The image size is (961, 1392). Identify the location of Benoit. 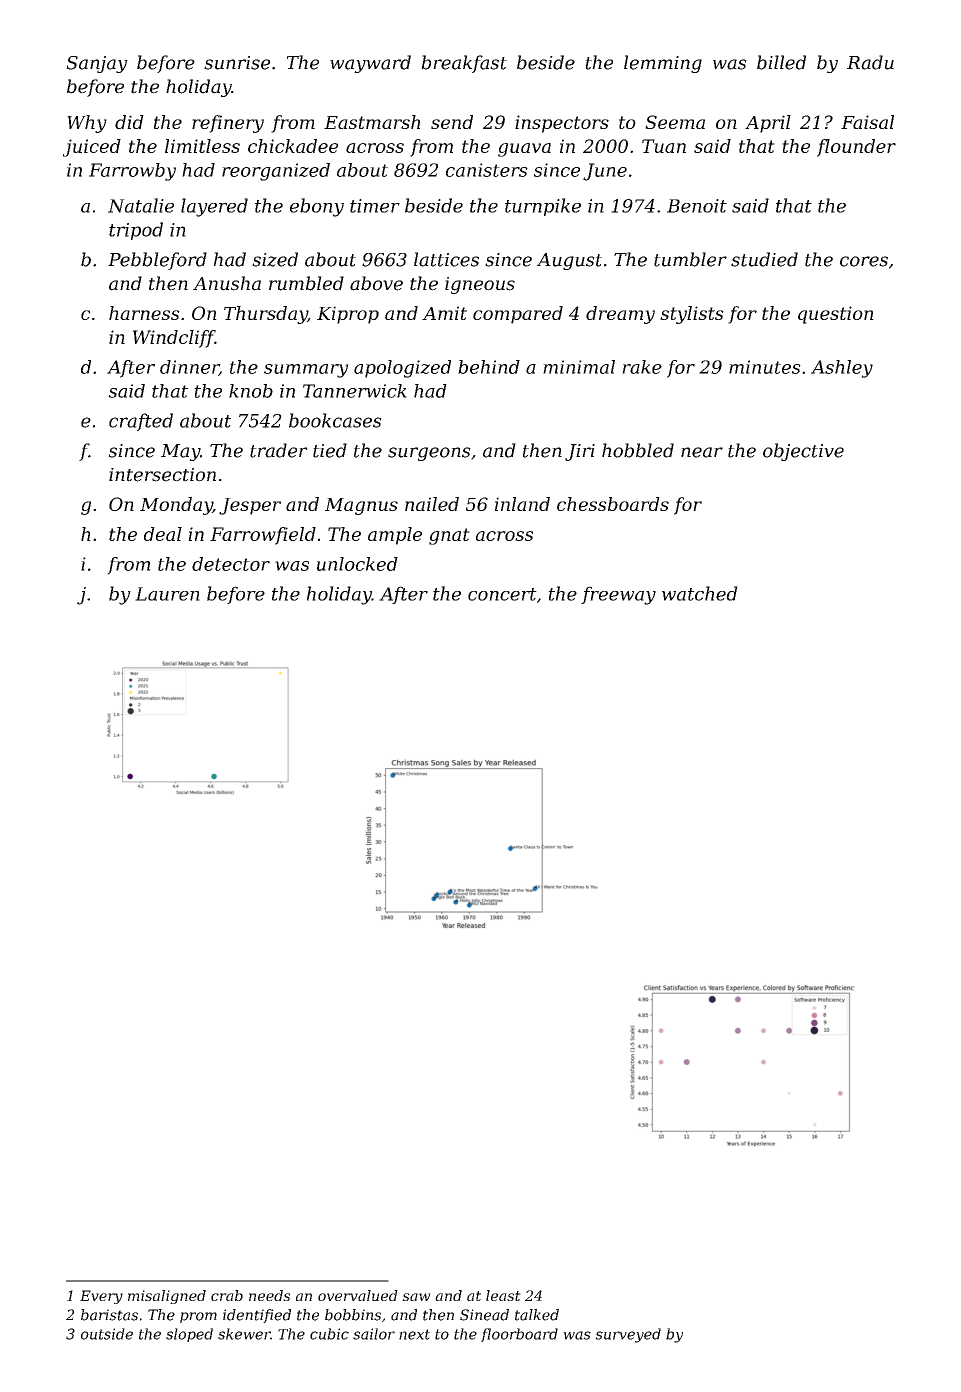
(697, 206).
